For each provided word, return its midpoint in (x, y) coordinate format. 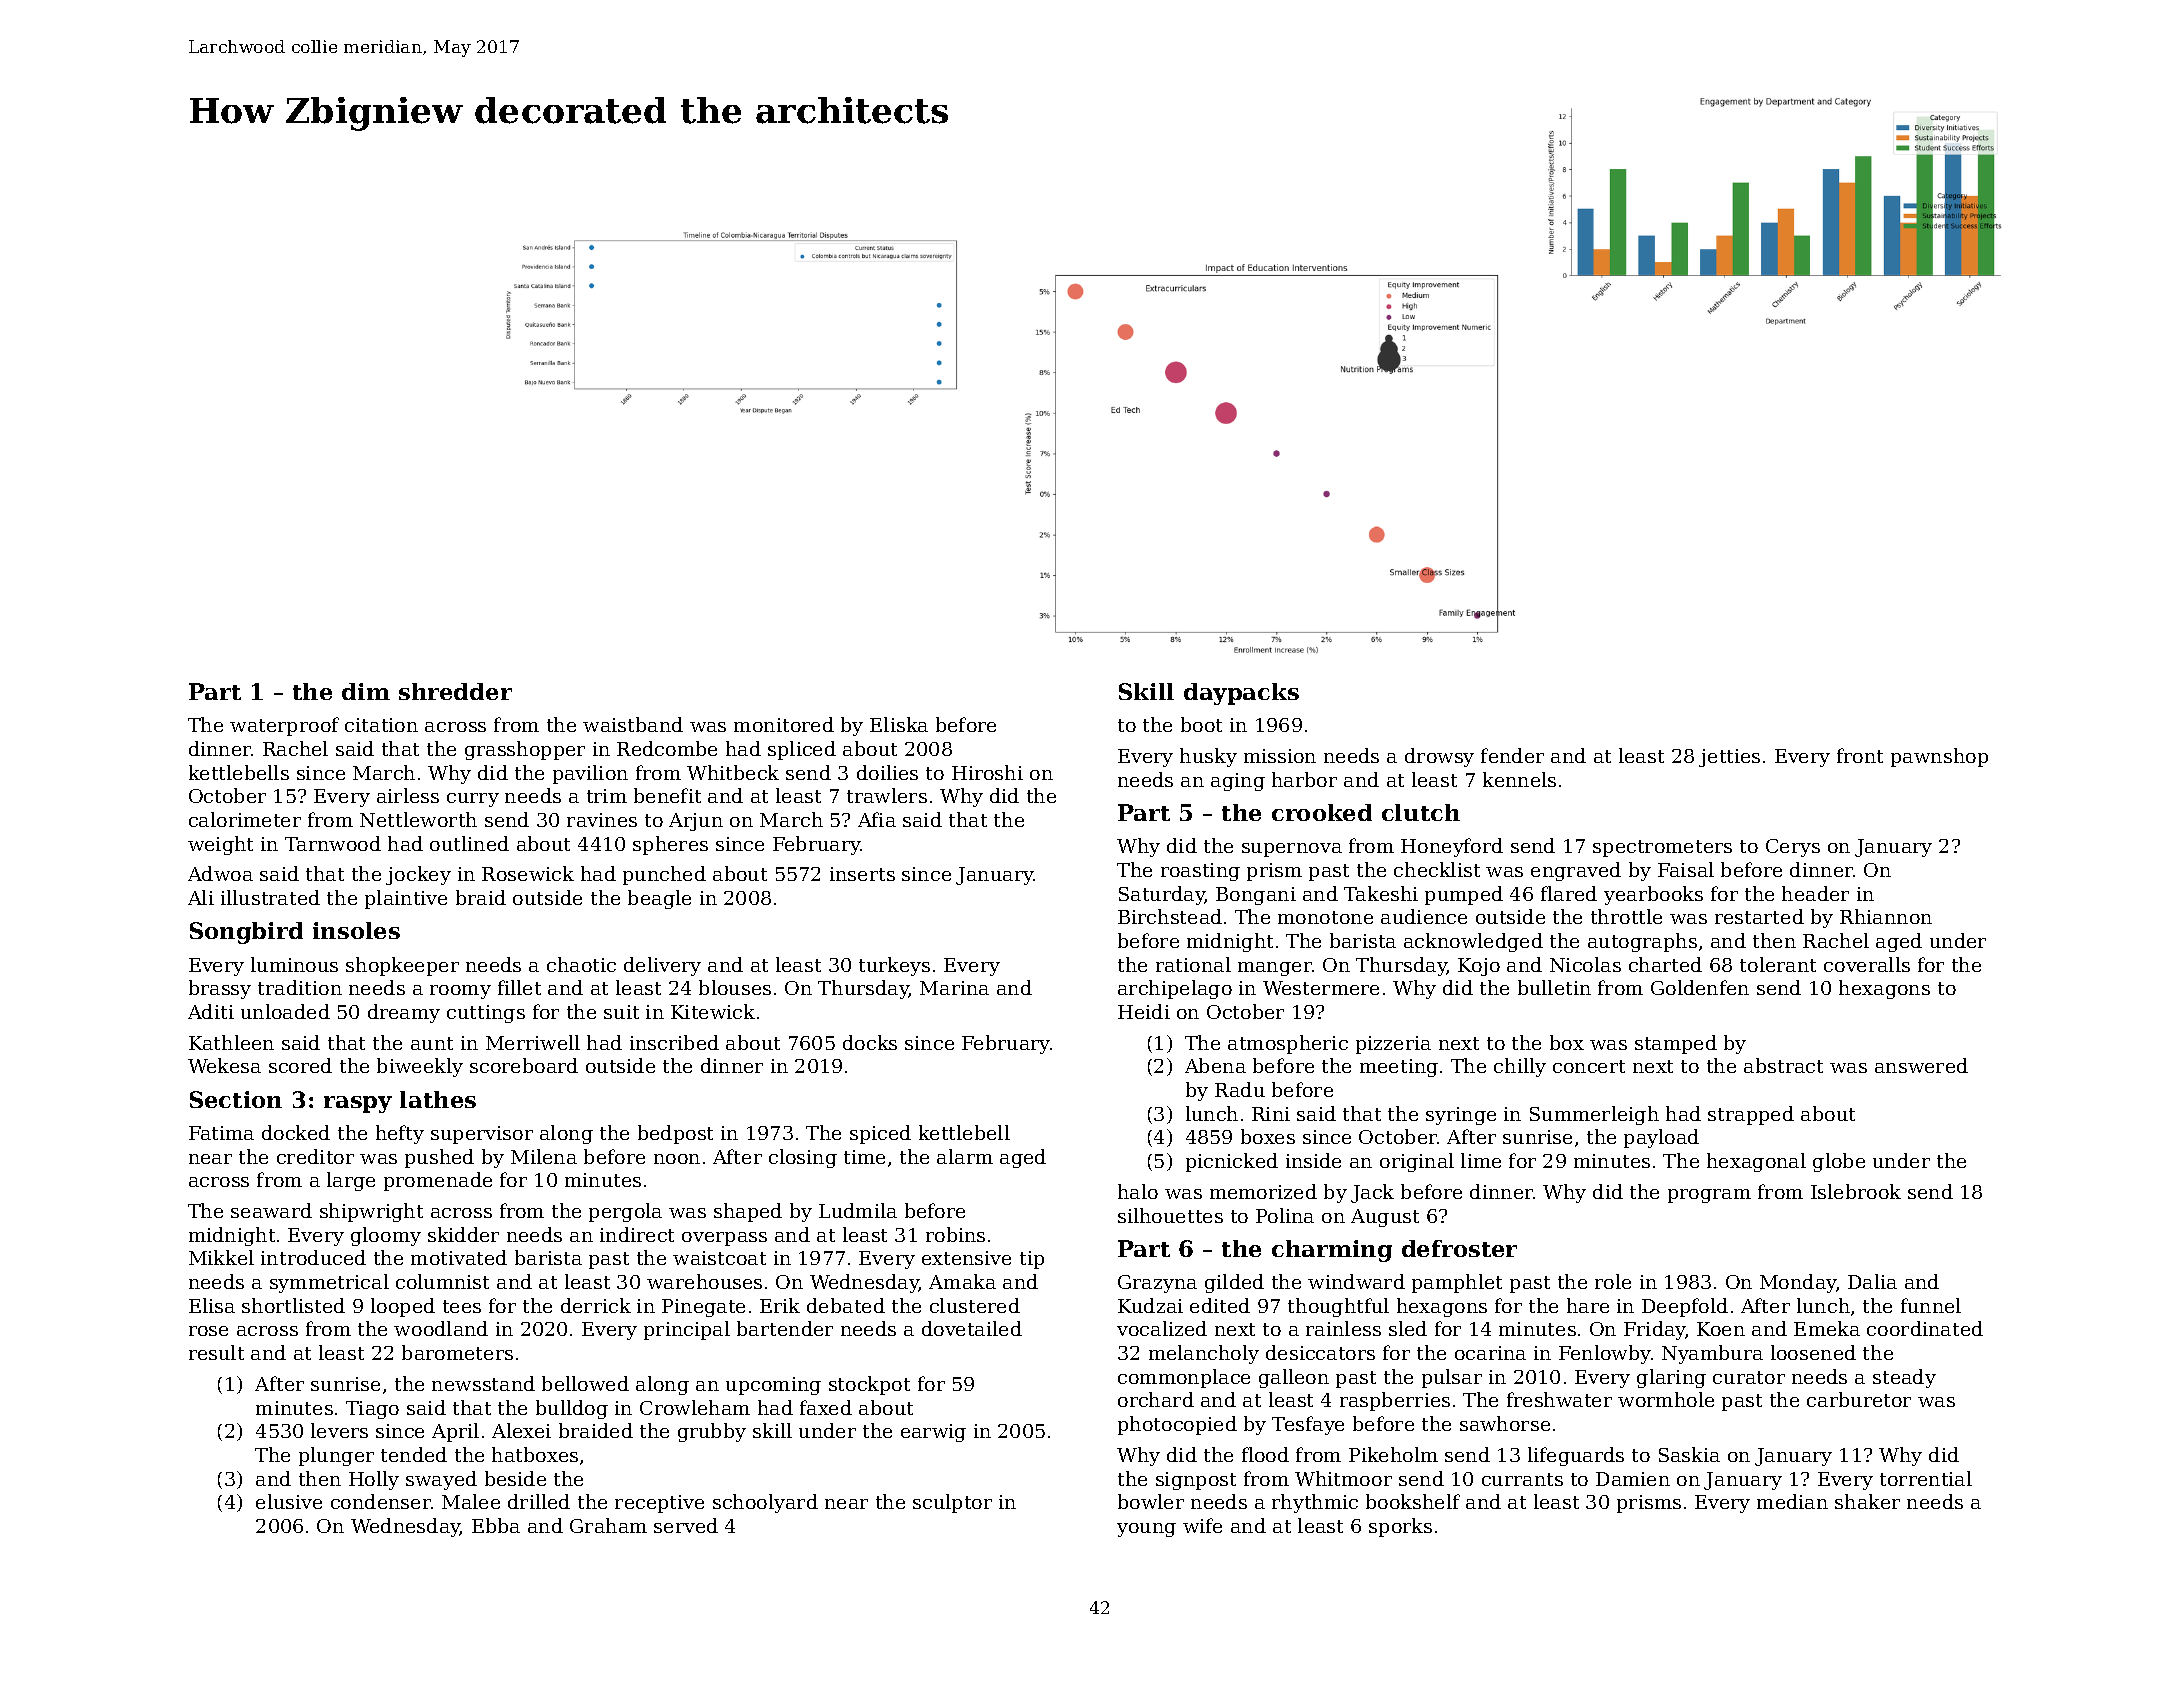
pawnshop (1939, 757)
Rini (1271, 1114)
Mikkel (221, 1257)
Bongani (1256, 896)
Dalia (1872, 1281)
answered (1921, 1065)
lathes (438, 1099)
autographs (1642, 942)
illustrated (270, 897)
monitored (784, 724)
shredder (455, 691)
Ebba (496, 1525)
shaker (1867, 1501)
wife (1202, 1525)
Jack (1372, 1193)
